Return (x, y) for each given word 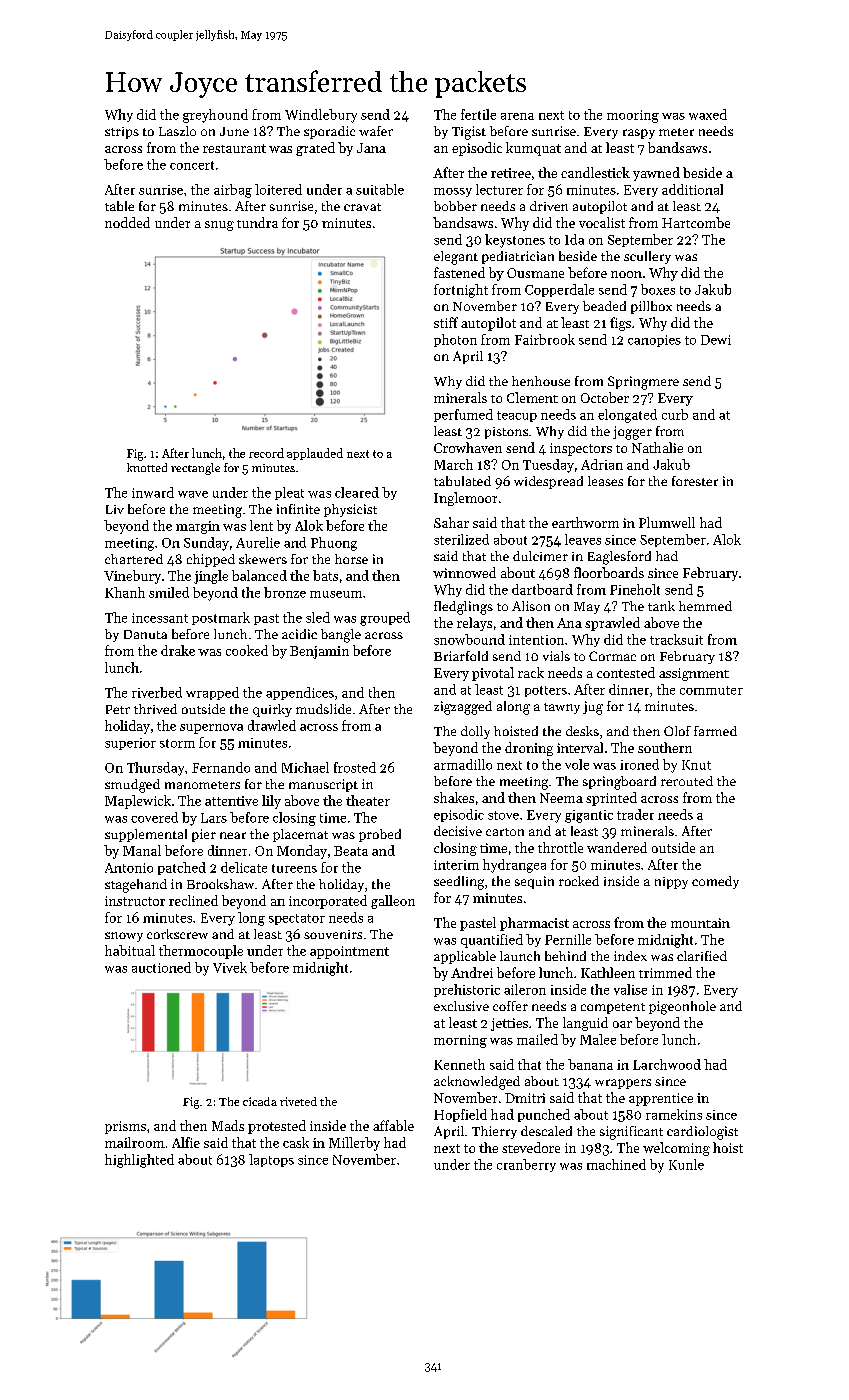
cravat (362, 207)
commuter (711, 690)
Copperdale (559, 290)
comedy (715, 882)
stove (503, 815)
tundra (257, 222)
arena (517, 116)
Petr (118, 709)
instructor (135, 901)
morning (460, 1041)
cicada (260, 1101)
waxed (708, 114)
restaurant (234, 148)
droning (529, 749)
